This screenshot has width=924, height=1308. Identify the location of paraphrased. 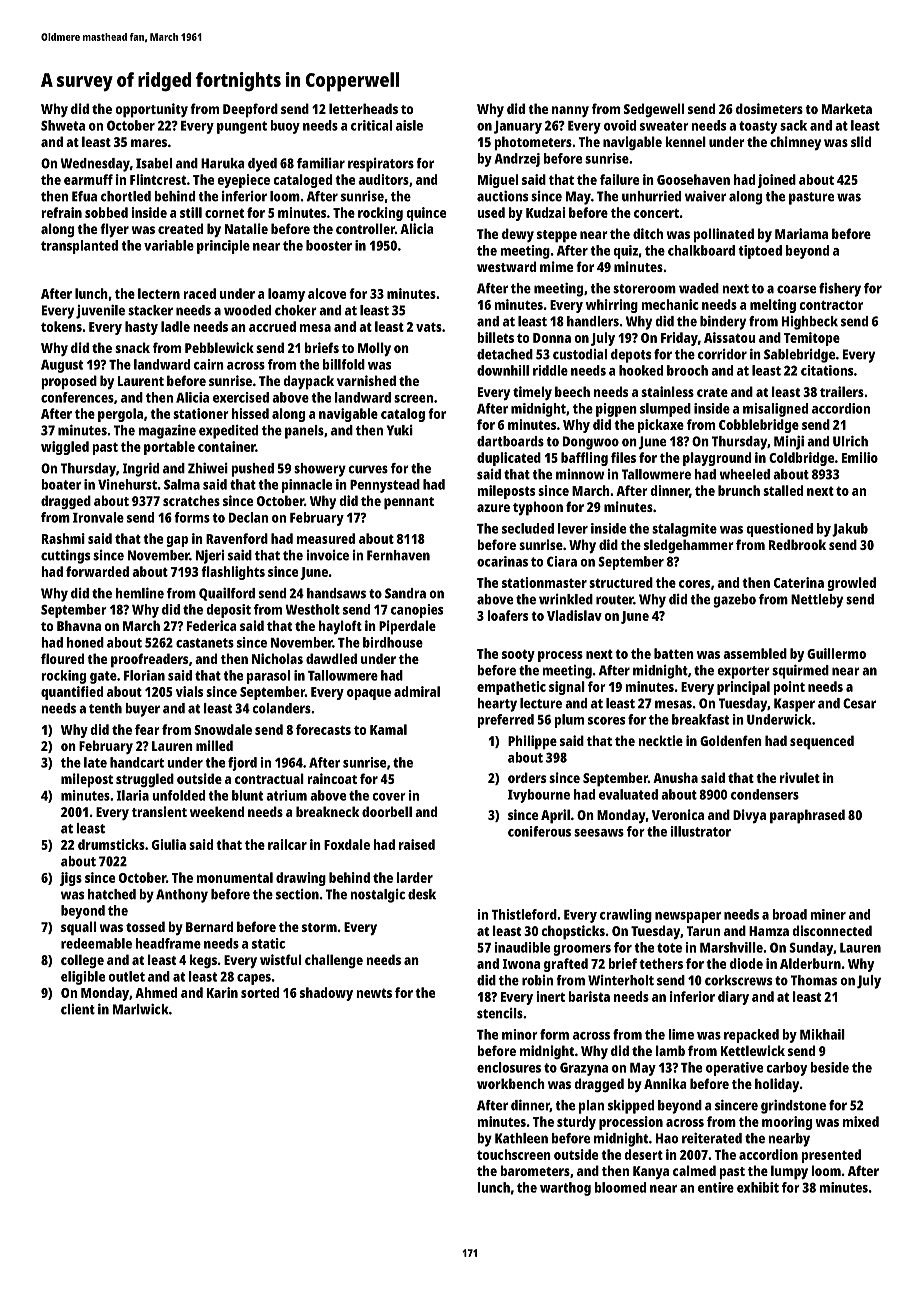
(807, 816).
